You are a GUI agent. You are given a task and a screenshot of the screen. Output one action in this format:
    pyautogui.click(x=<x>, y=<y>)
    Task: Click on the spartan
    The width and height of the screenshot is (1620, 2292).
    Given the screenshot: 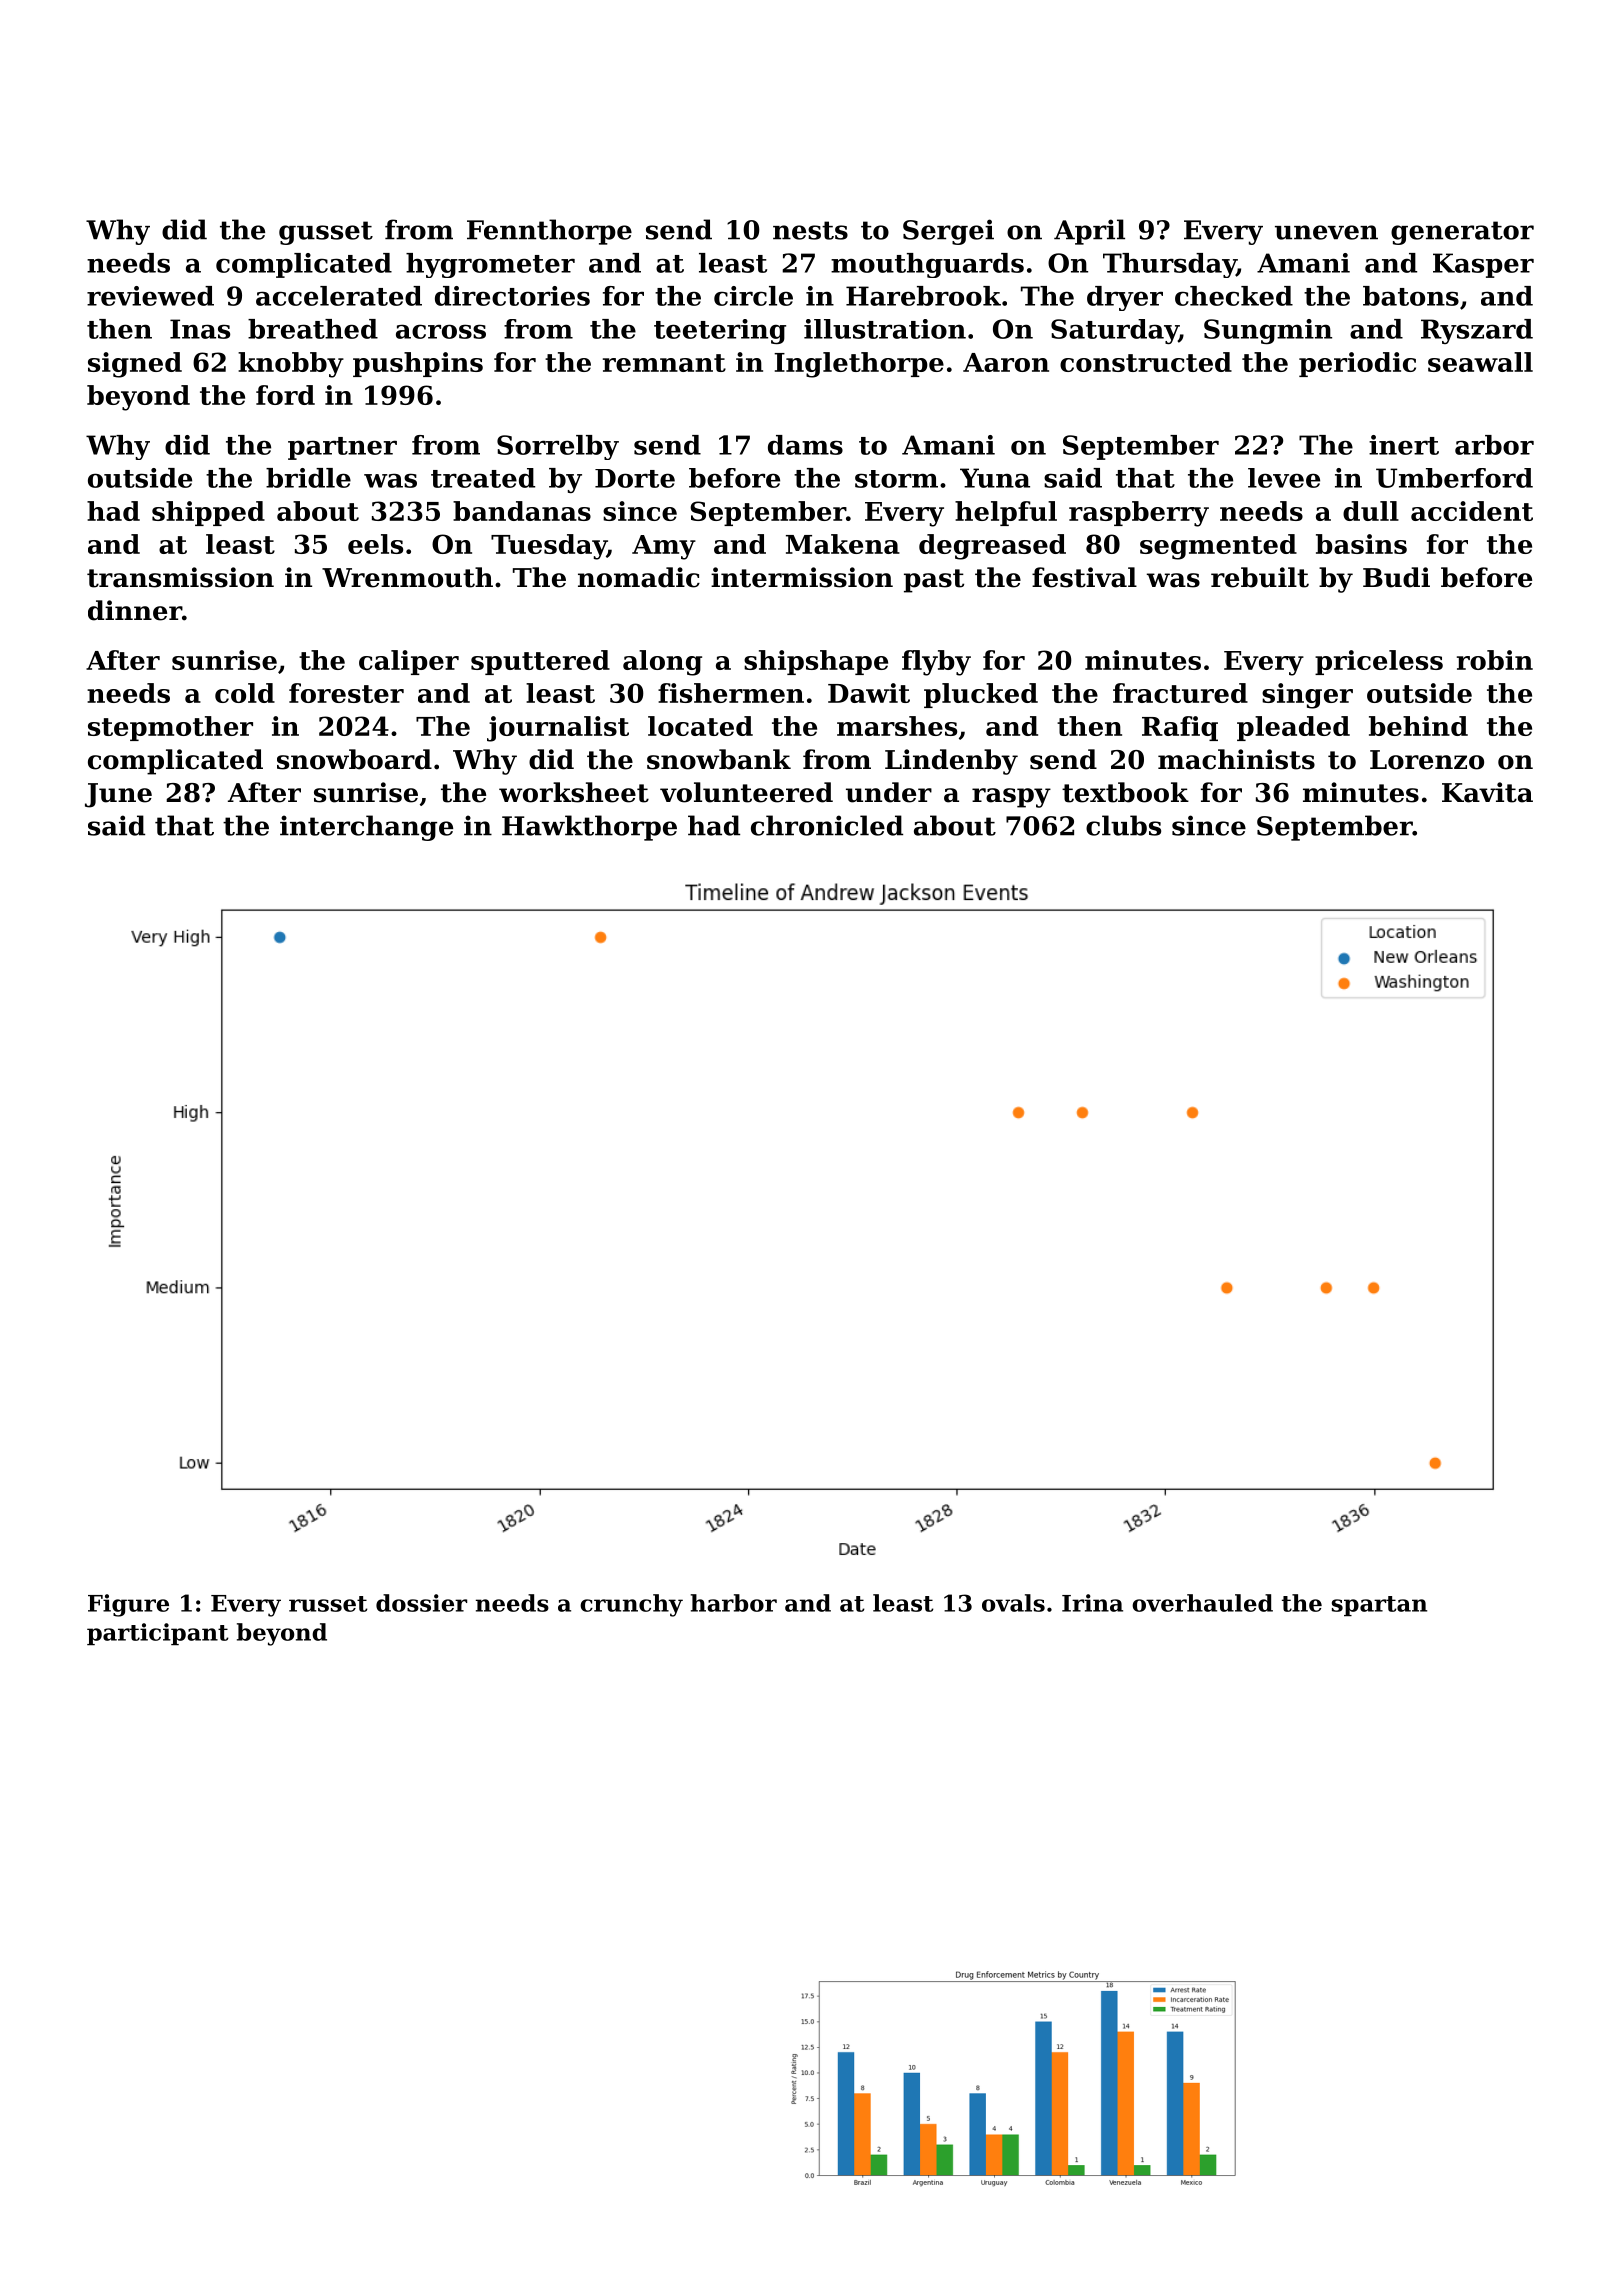 What is the action you would take?
    pyautogui.click(x=1379, y=1606)
